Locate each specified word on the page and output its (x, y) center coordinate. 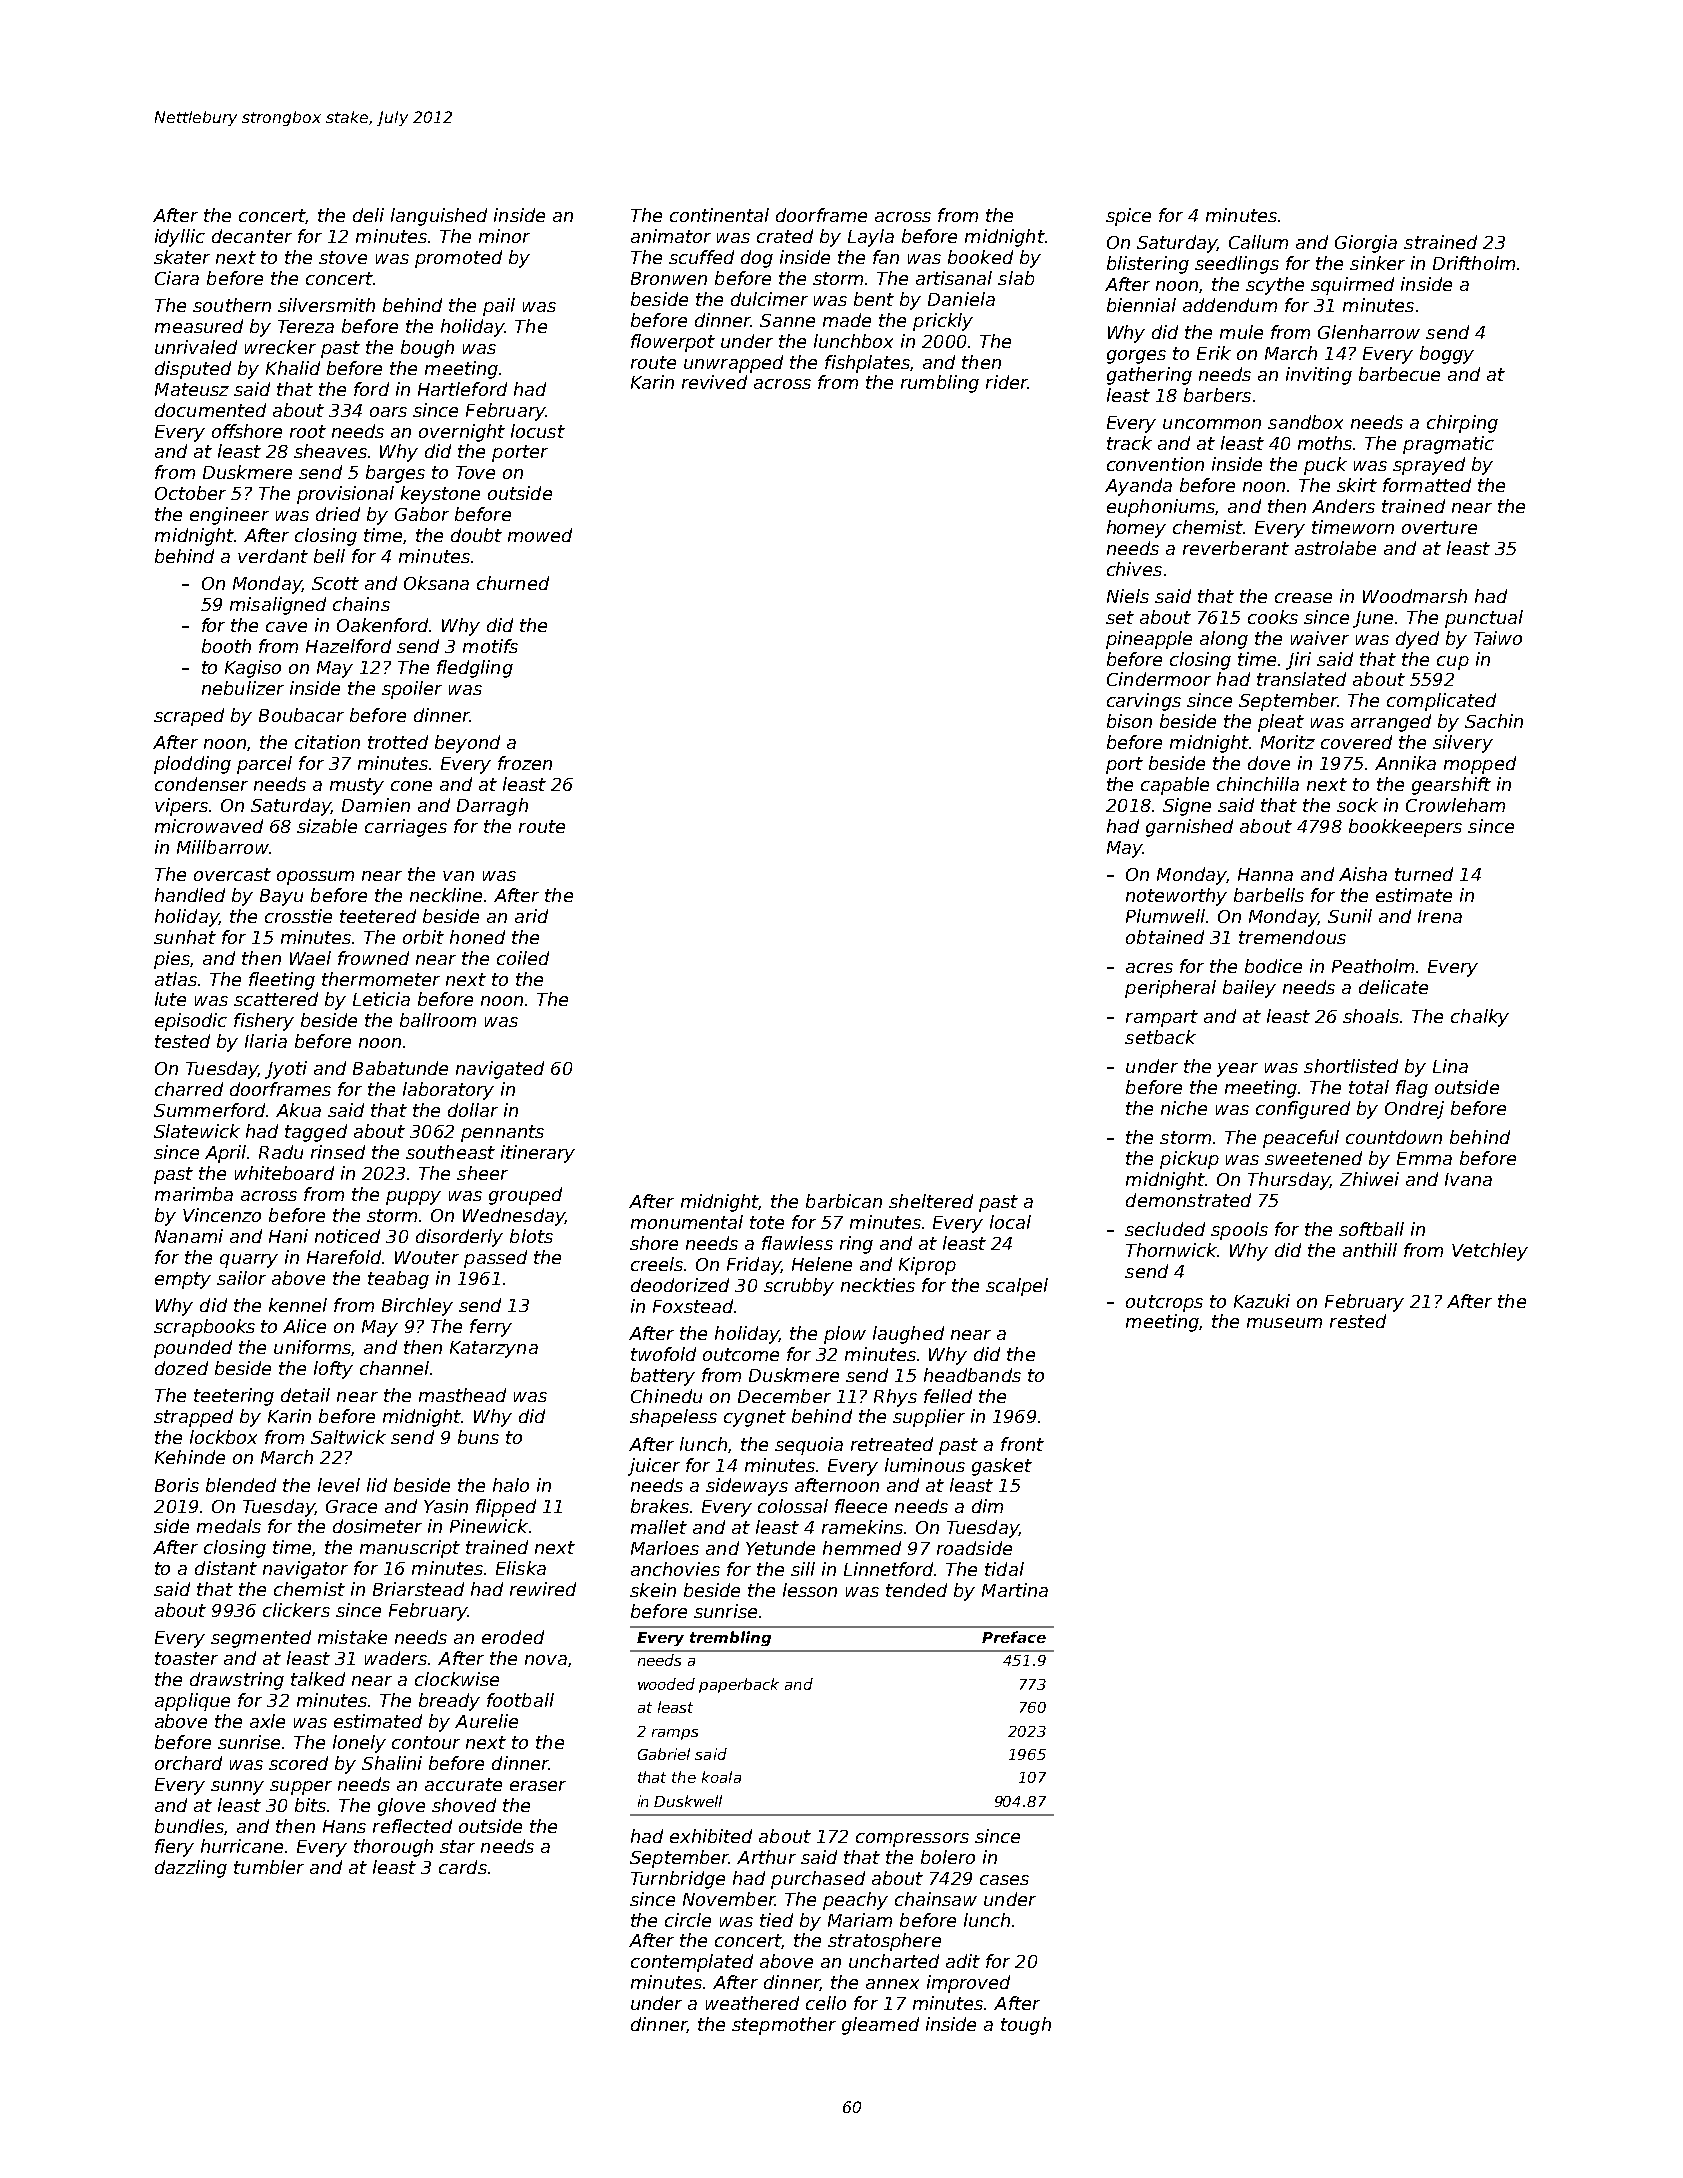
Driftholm (1474, 263)
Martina (1015, 1590)
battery (663, 1377)
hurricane (242, 1846)
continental (719, 215)
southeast (450, 1152)
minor (504, 236)
